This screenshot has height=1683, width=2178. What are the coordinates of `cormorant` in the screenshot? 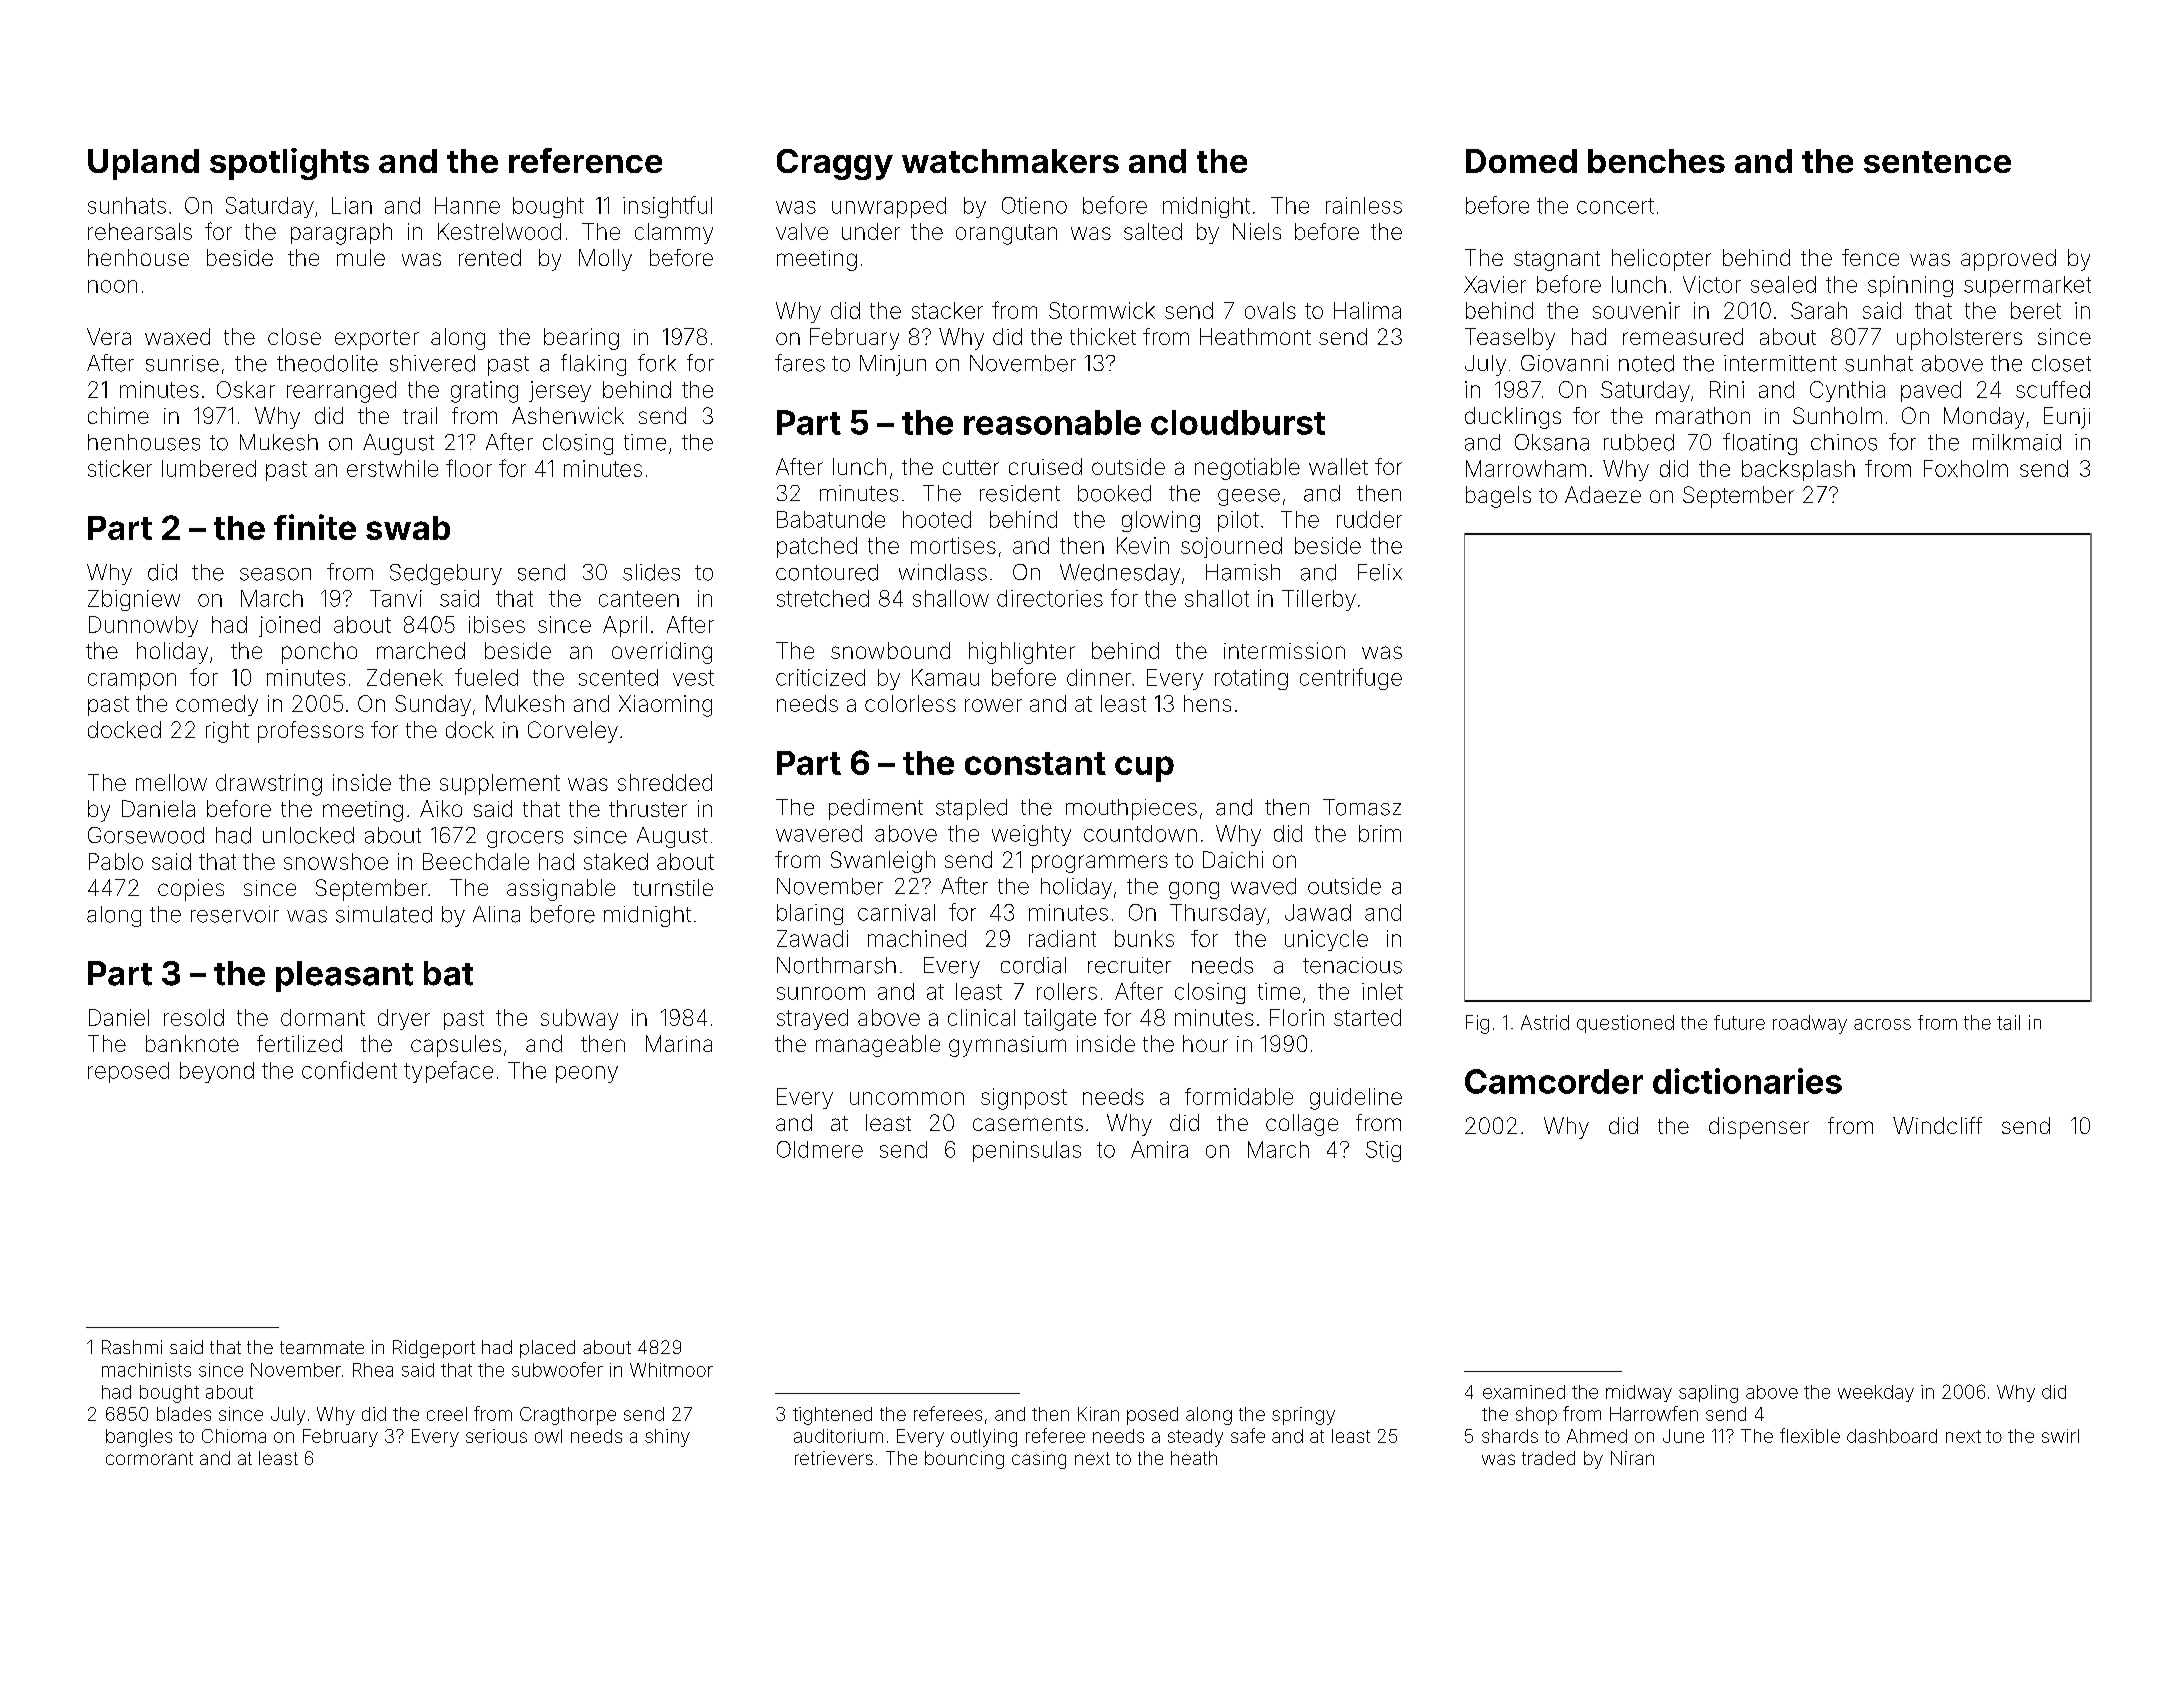 It's located at (149, 1458).
